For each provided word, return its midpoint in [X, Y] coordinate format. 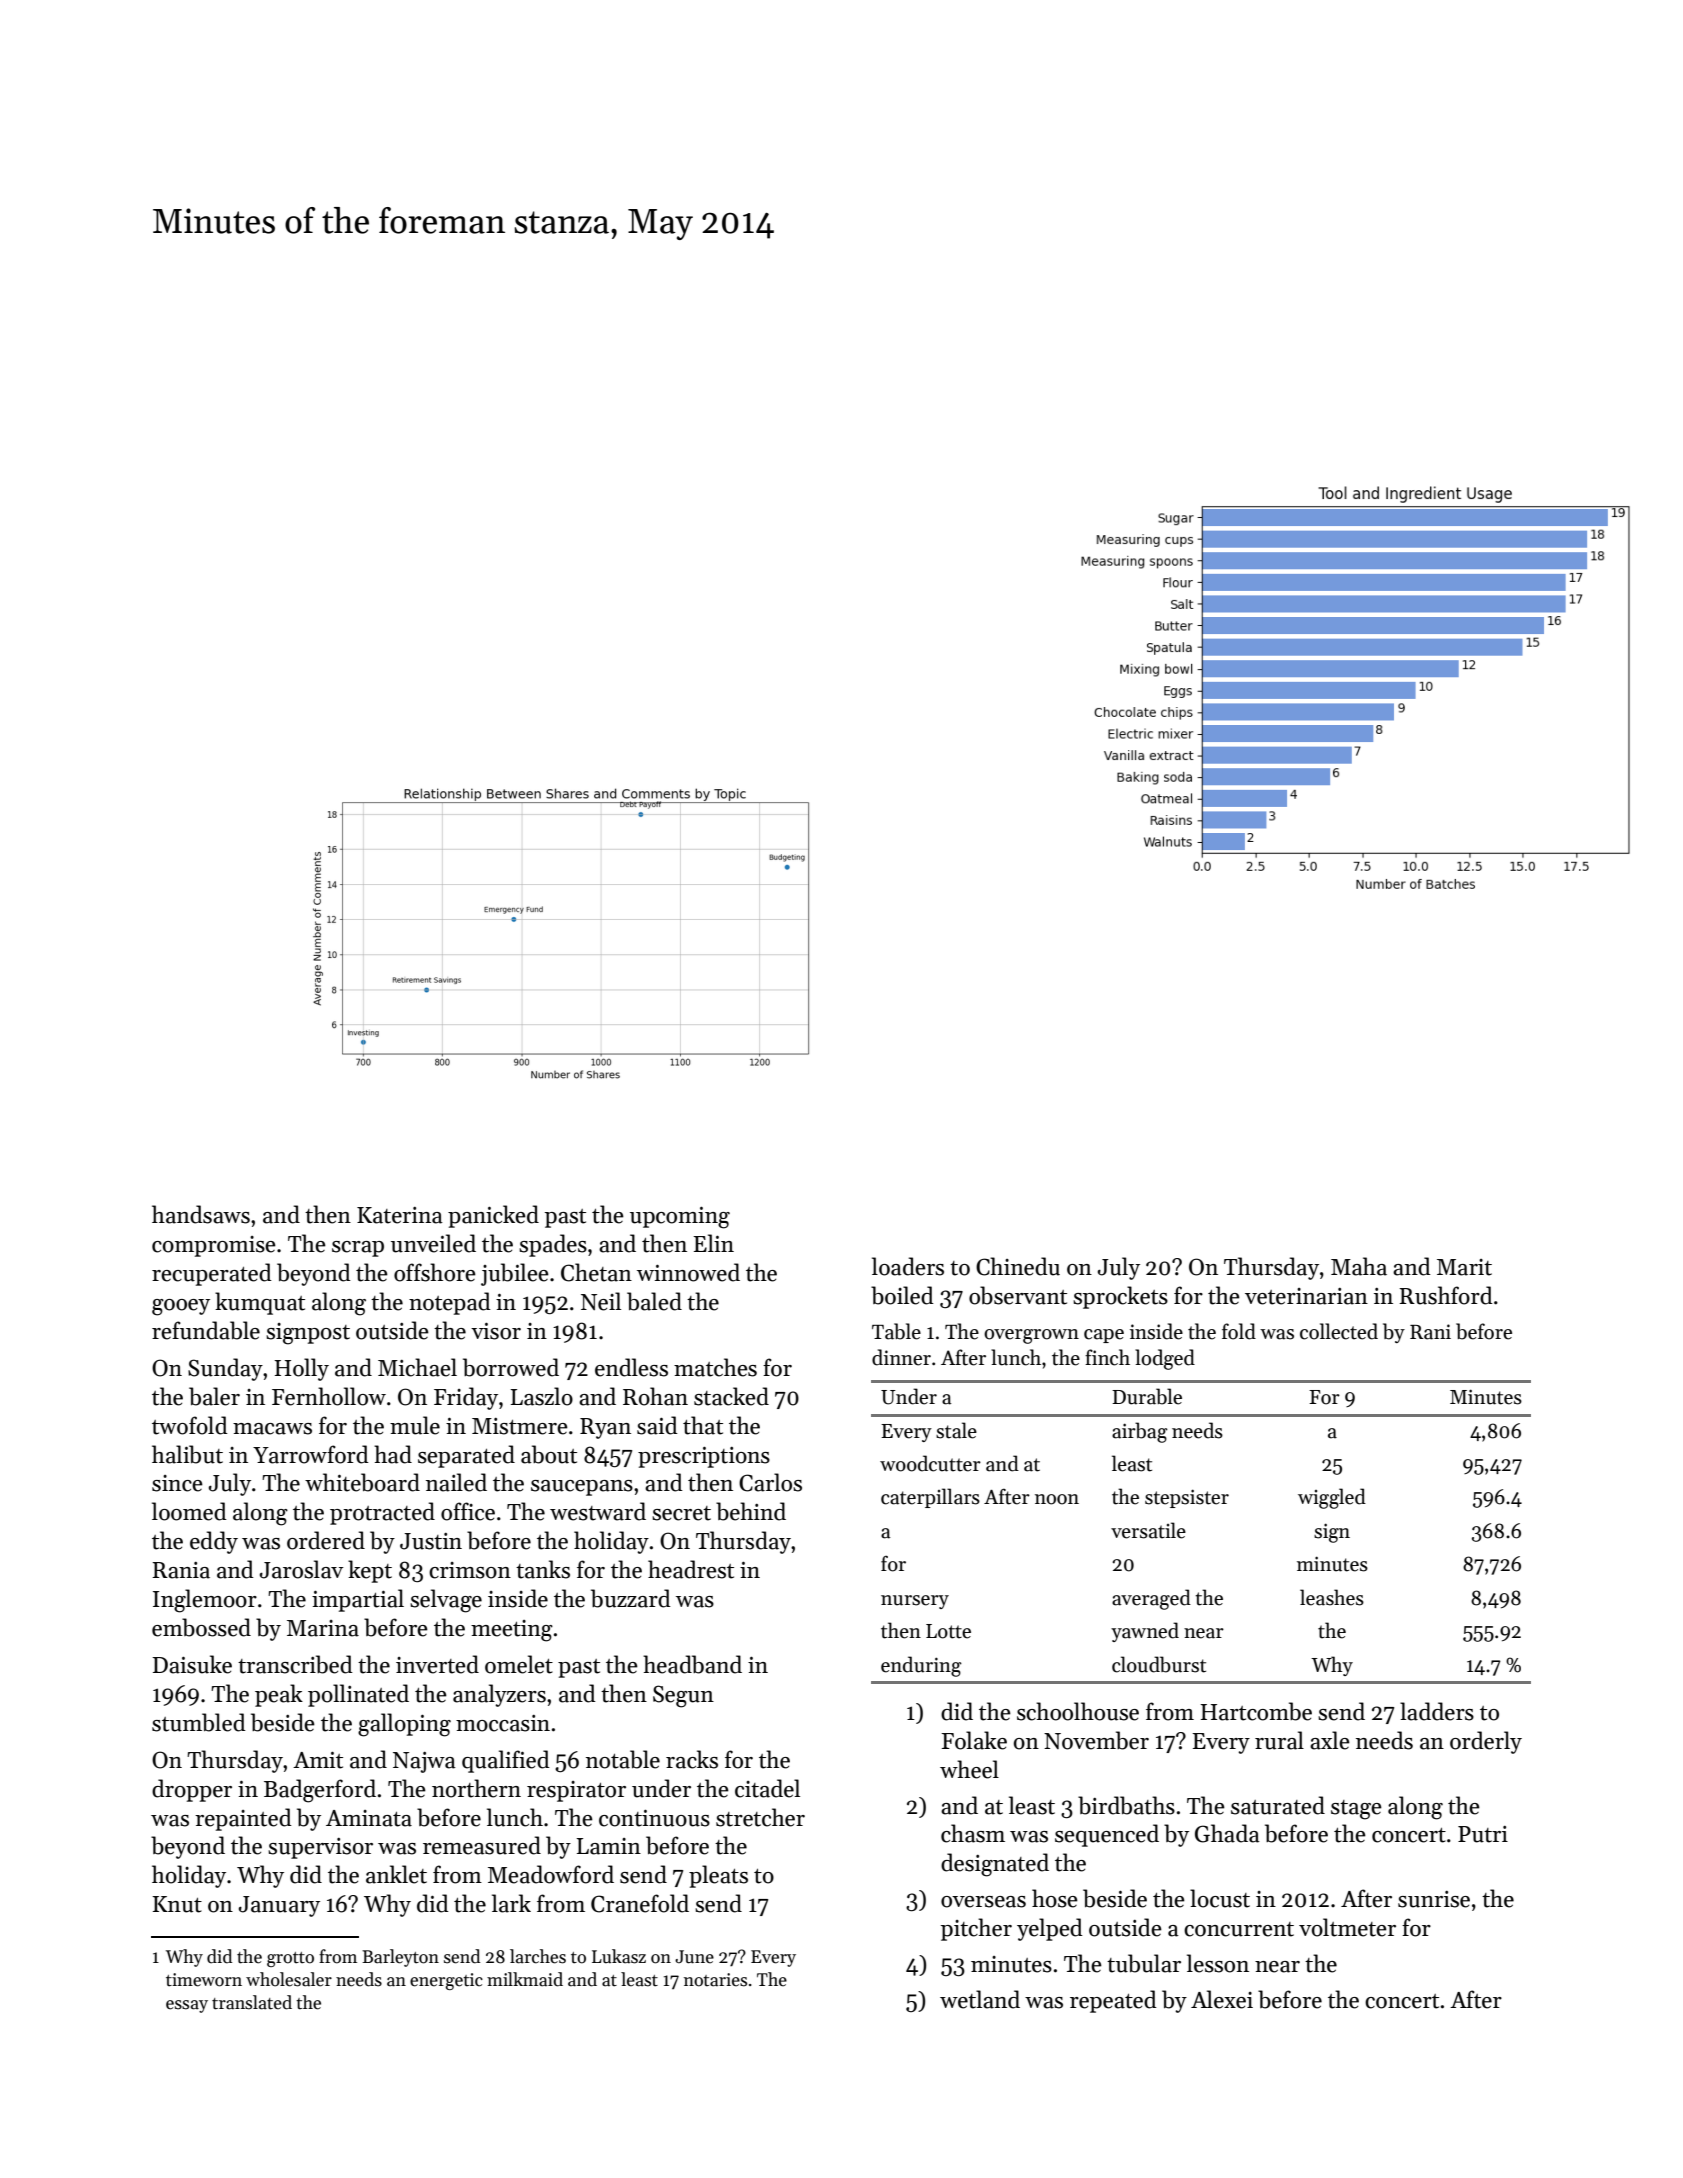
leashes [1332, 1597]
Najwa [424, 1762]
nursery [915, 1602]
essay [187, 2006]
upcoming [680, 1218]
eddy [214, 1542]
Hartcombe [1256, 1711]
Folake [974, 1740]
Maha [1359, 1266]
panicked [493, 1216]
